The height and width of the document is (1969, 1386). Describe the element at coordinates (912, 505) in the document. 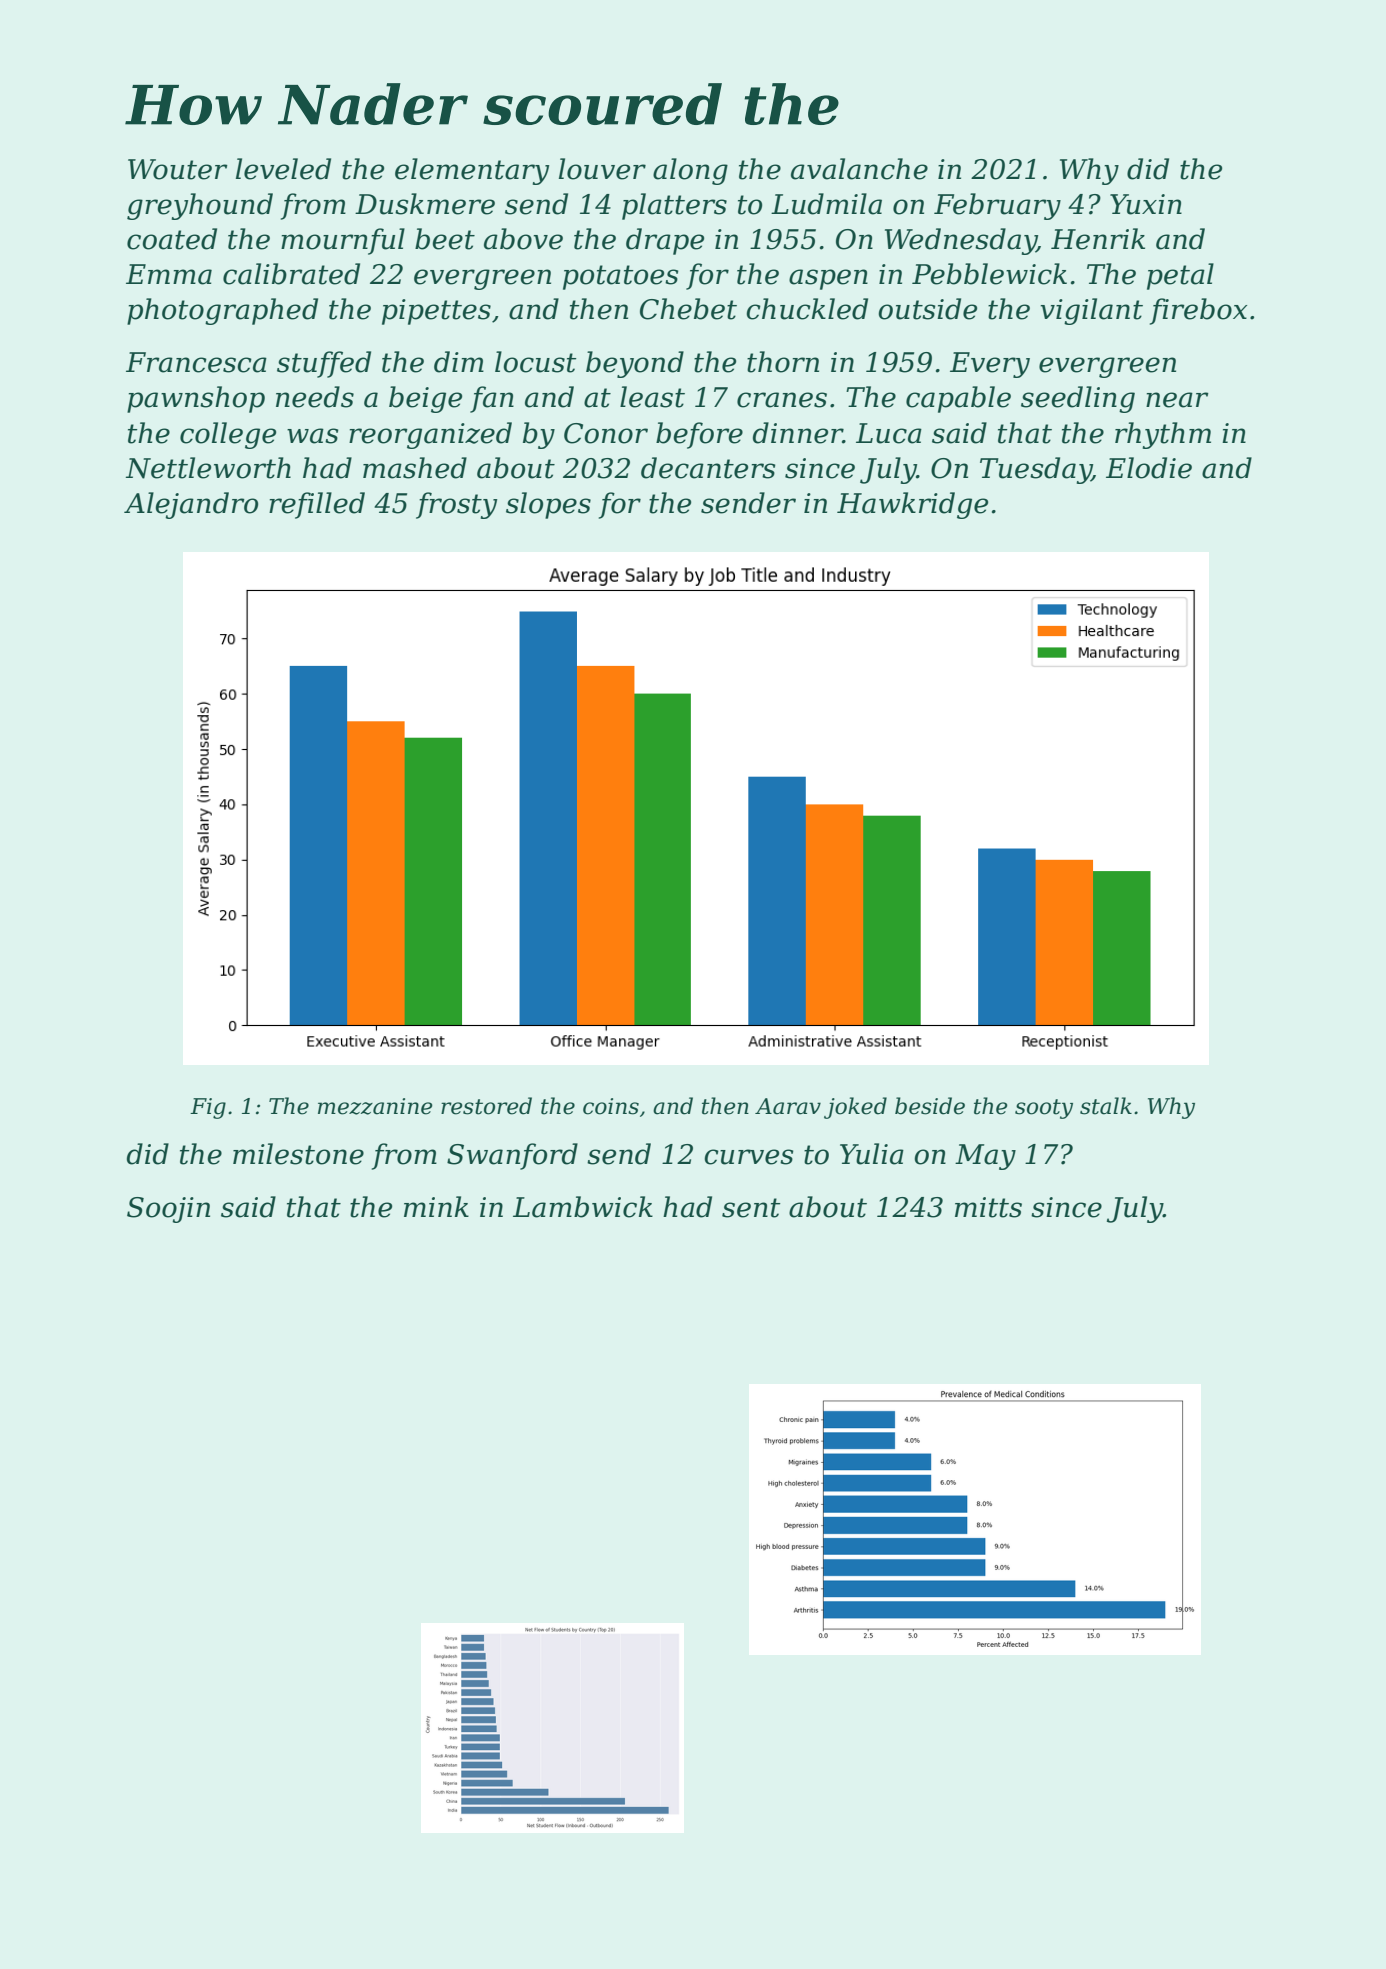

I see `Hawkridge` at that location.
